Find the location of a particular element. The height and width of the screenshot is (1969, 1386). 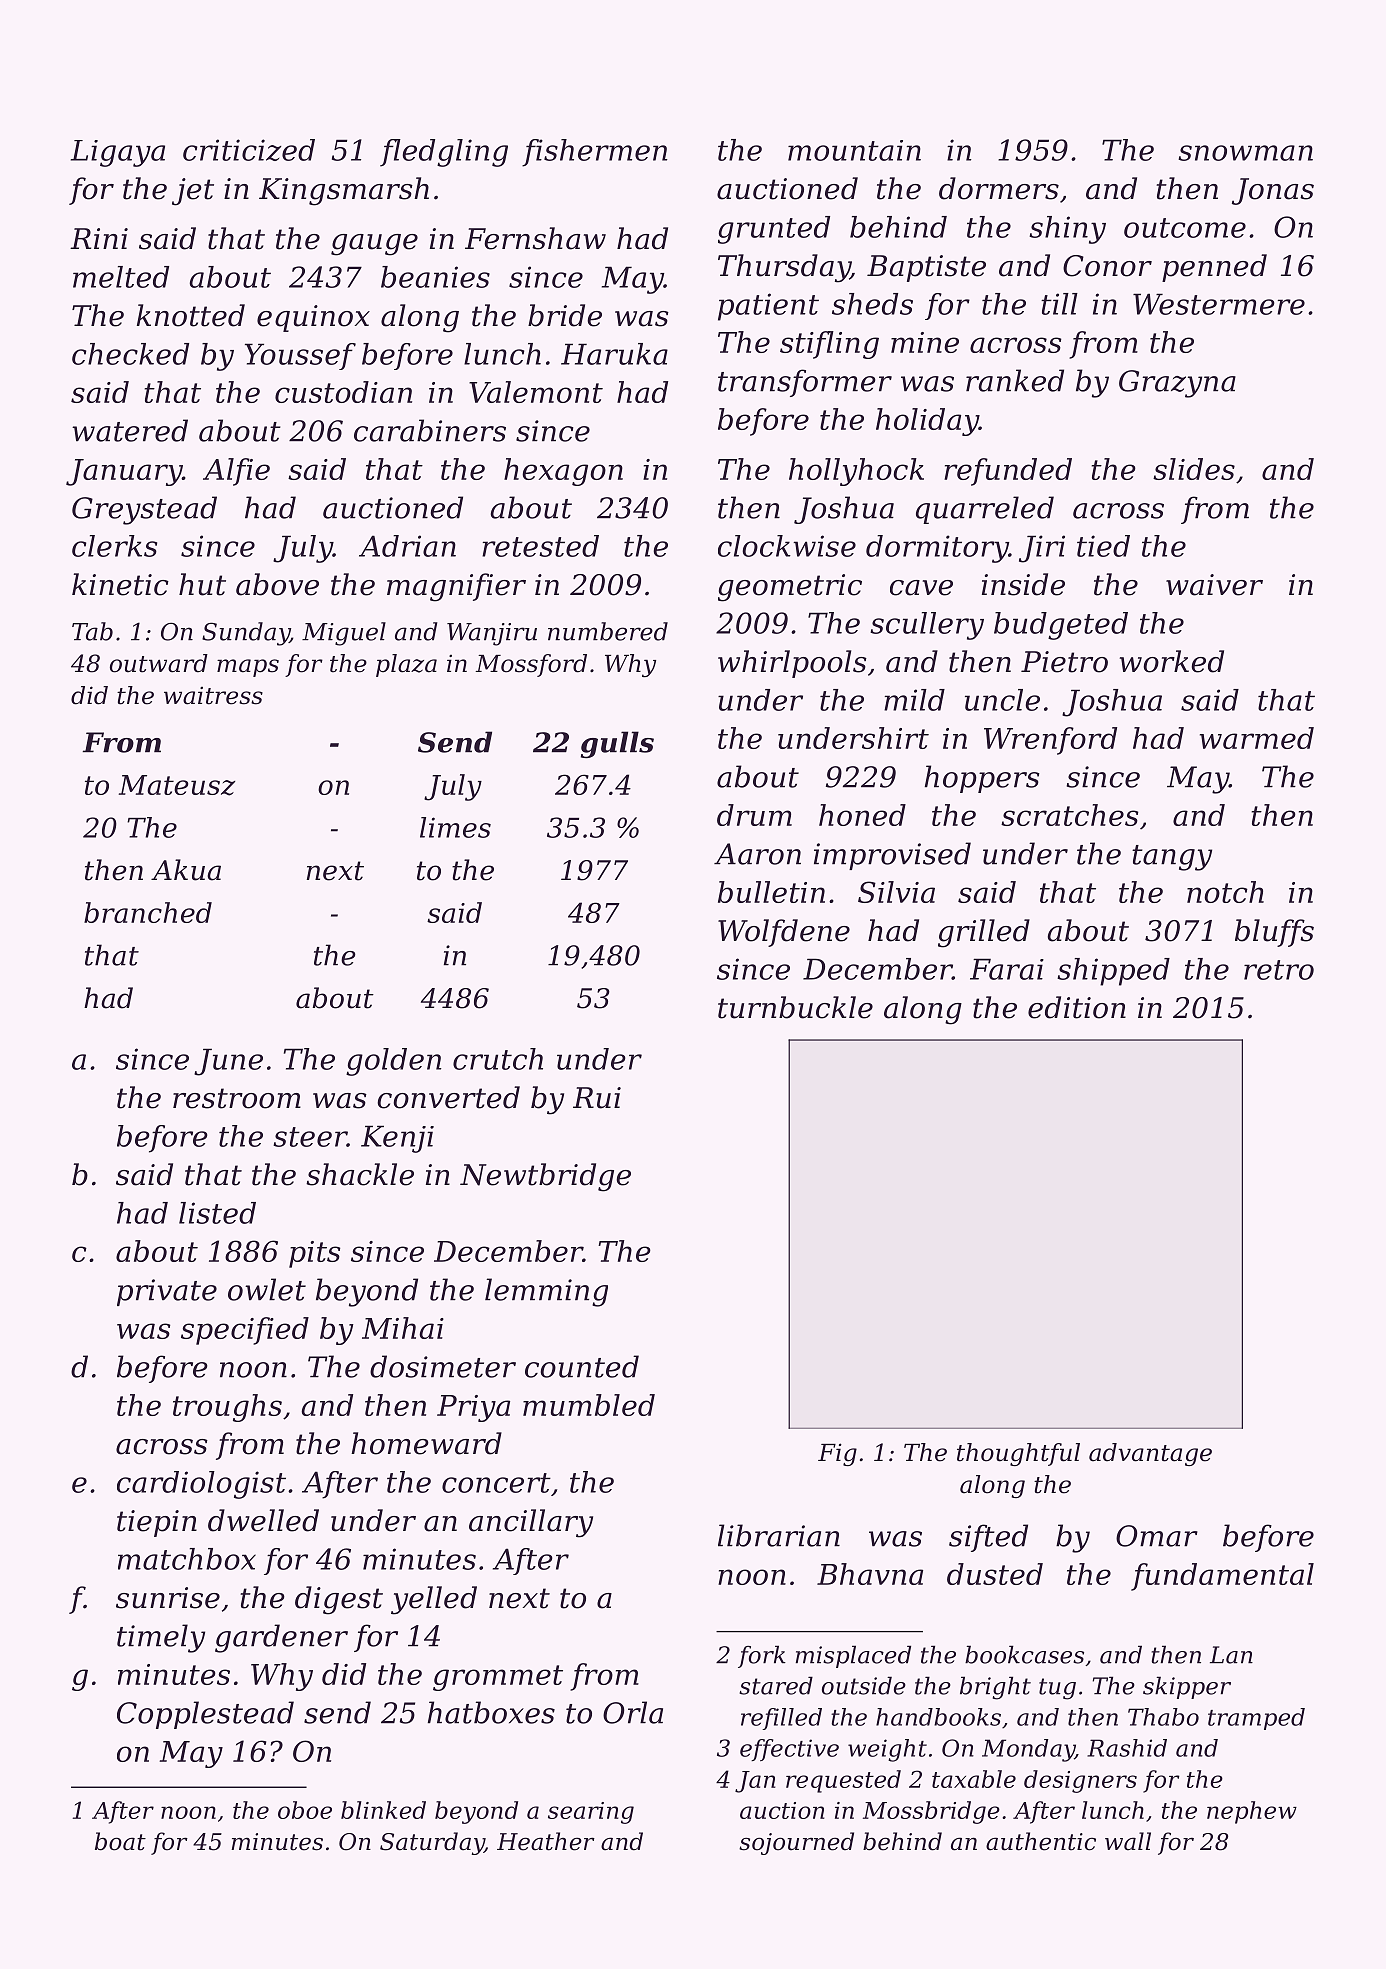

grunted is located at coordinates (774, 230).
